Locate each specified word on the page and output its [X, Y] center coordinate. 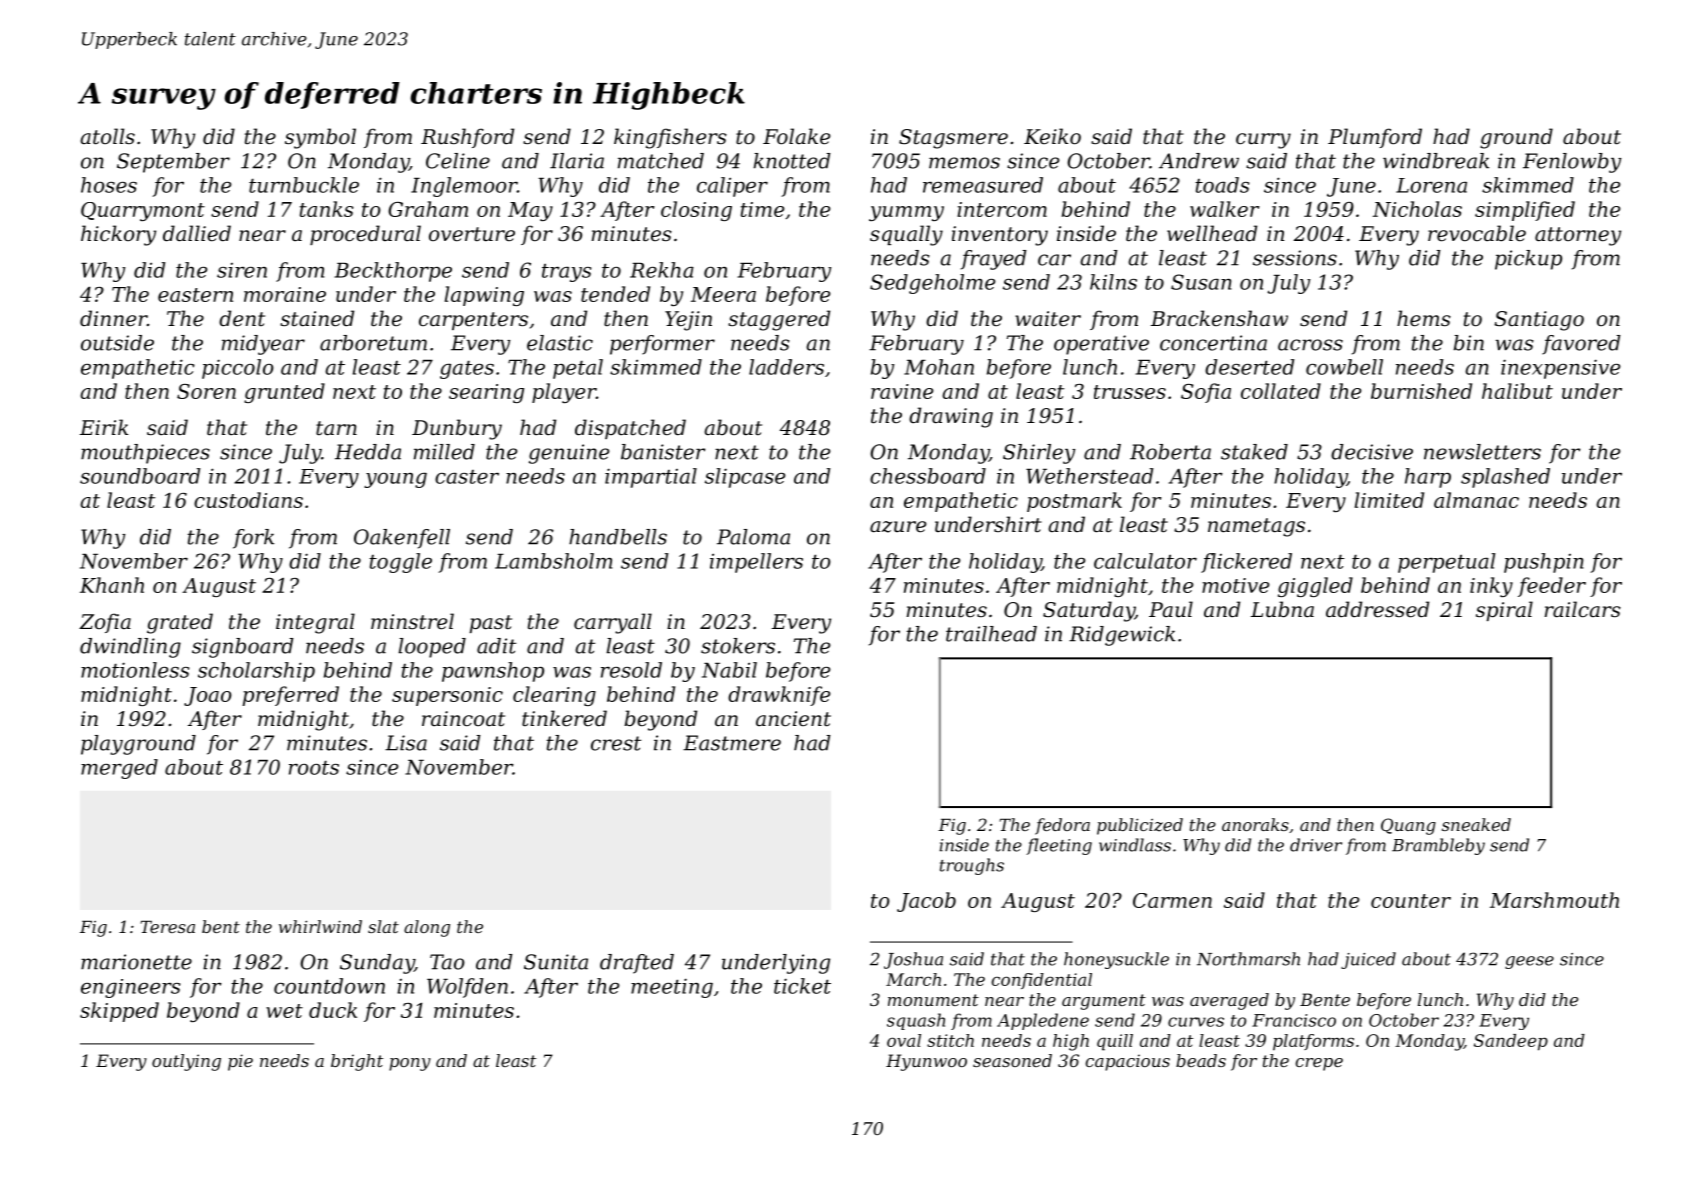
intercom [1002, 209]
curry [1263, 141]
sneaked [1476, 824]
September [173, 163]
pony [410, 1064]
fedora [1062, 826]
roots [314, 768]
